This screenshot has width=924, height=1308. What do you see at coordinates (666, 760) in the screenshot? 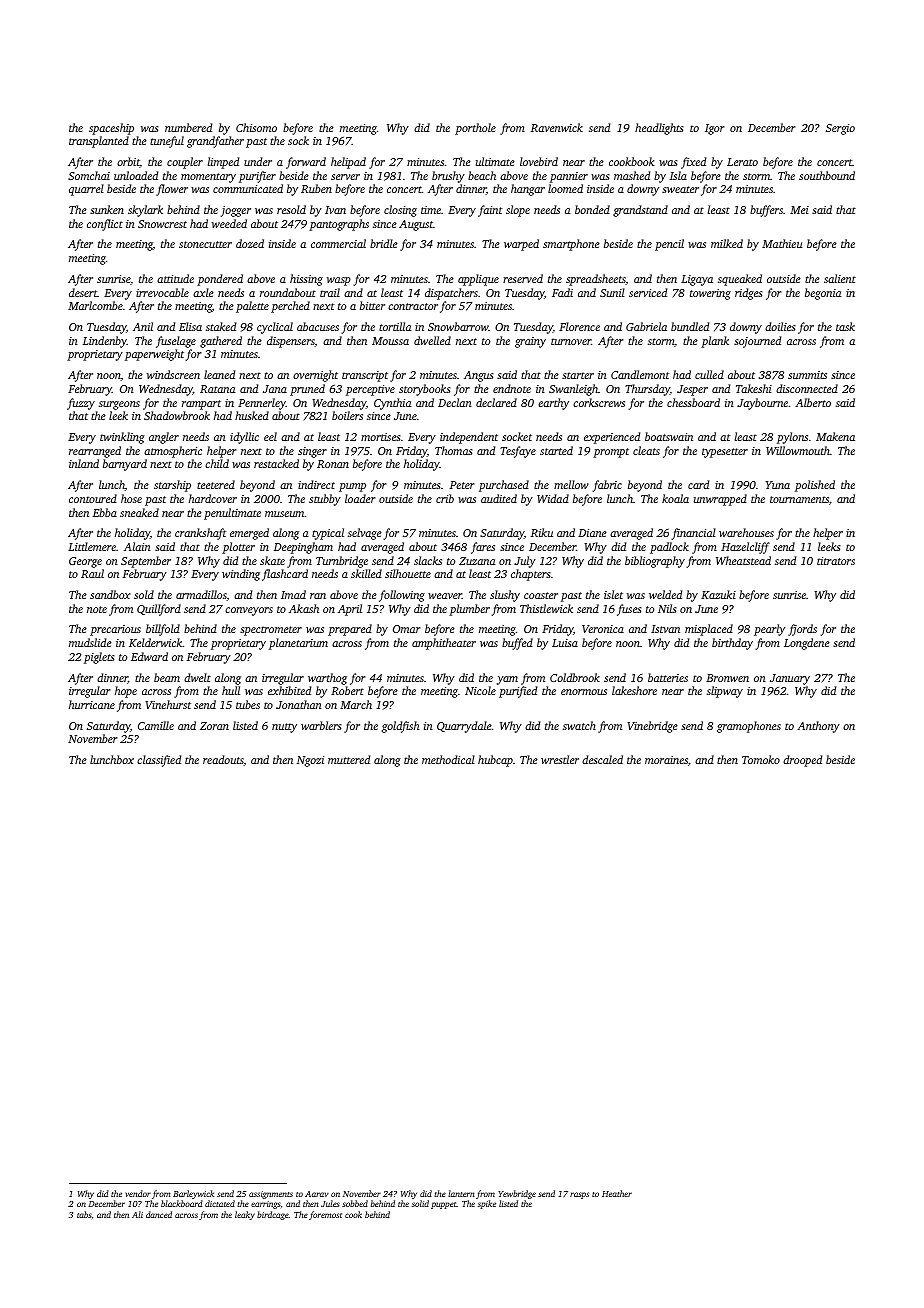
I see `moraines` at bounding box center [666, 760].
